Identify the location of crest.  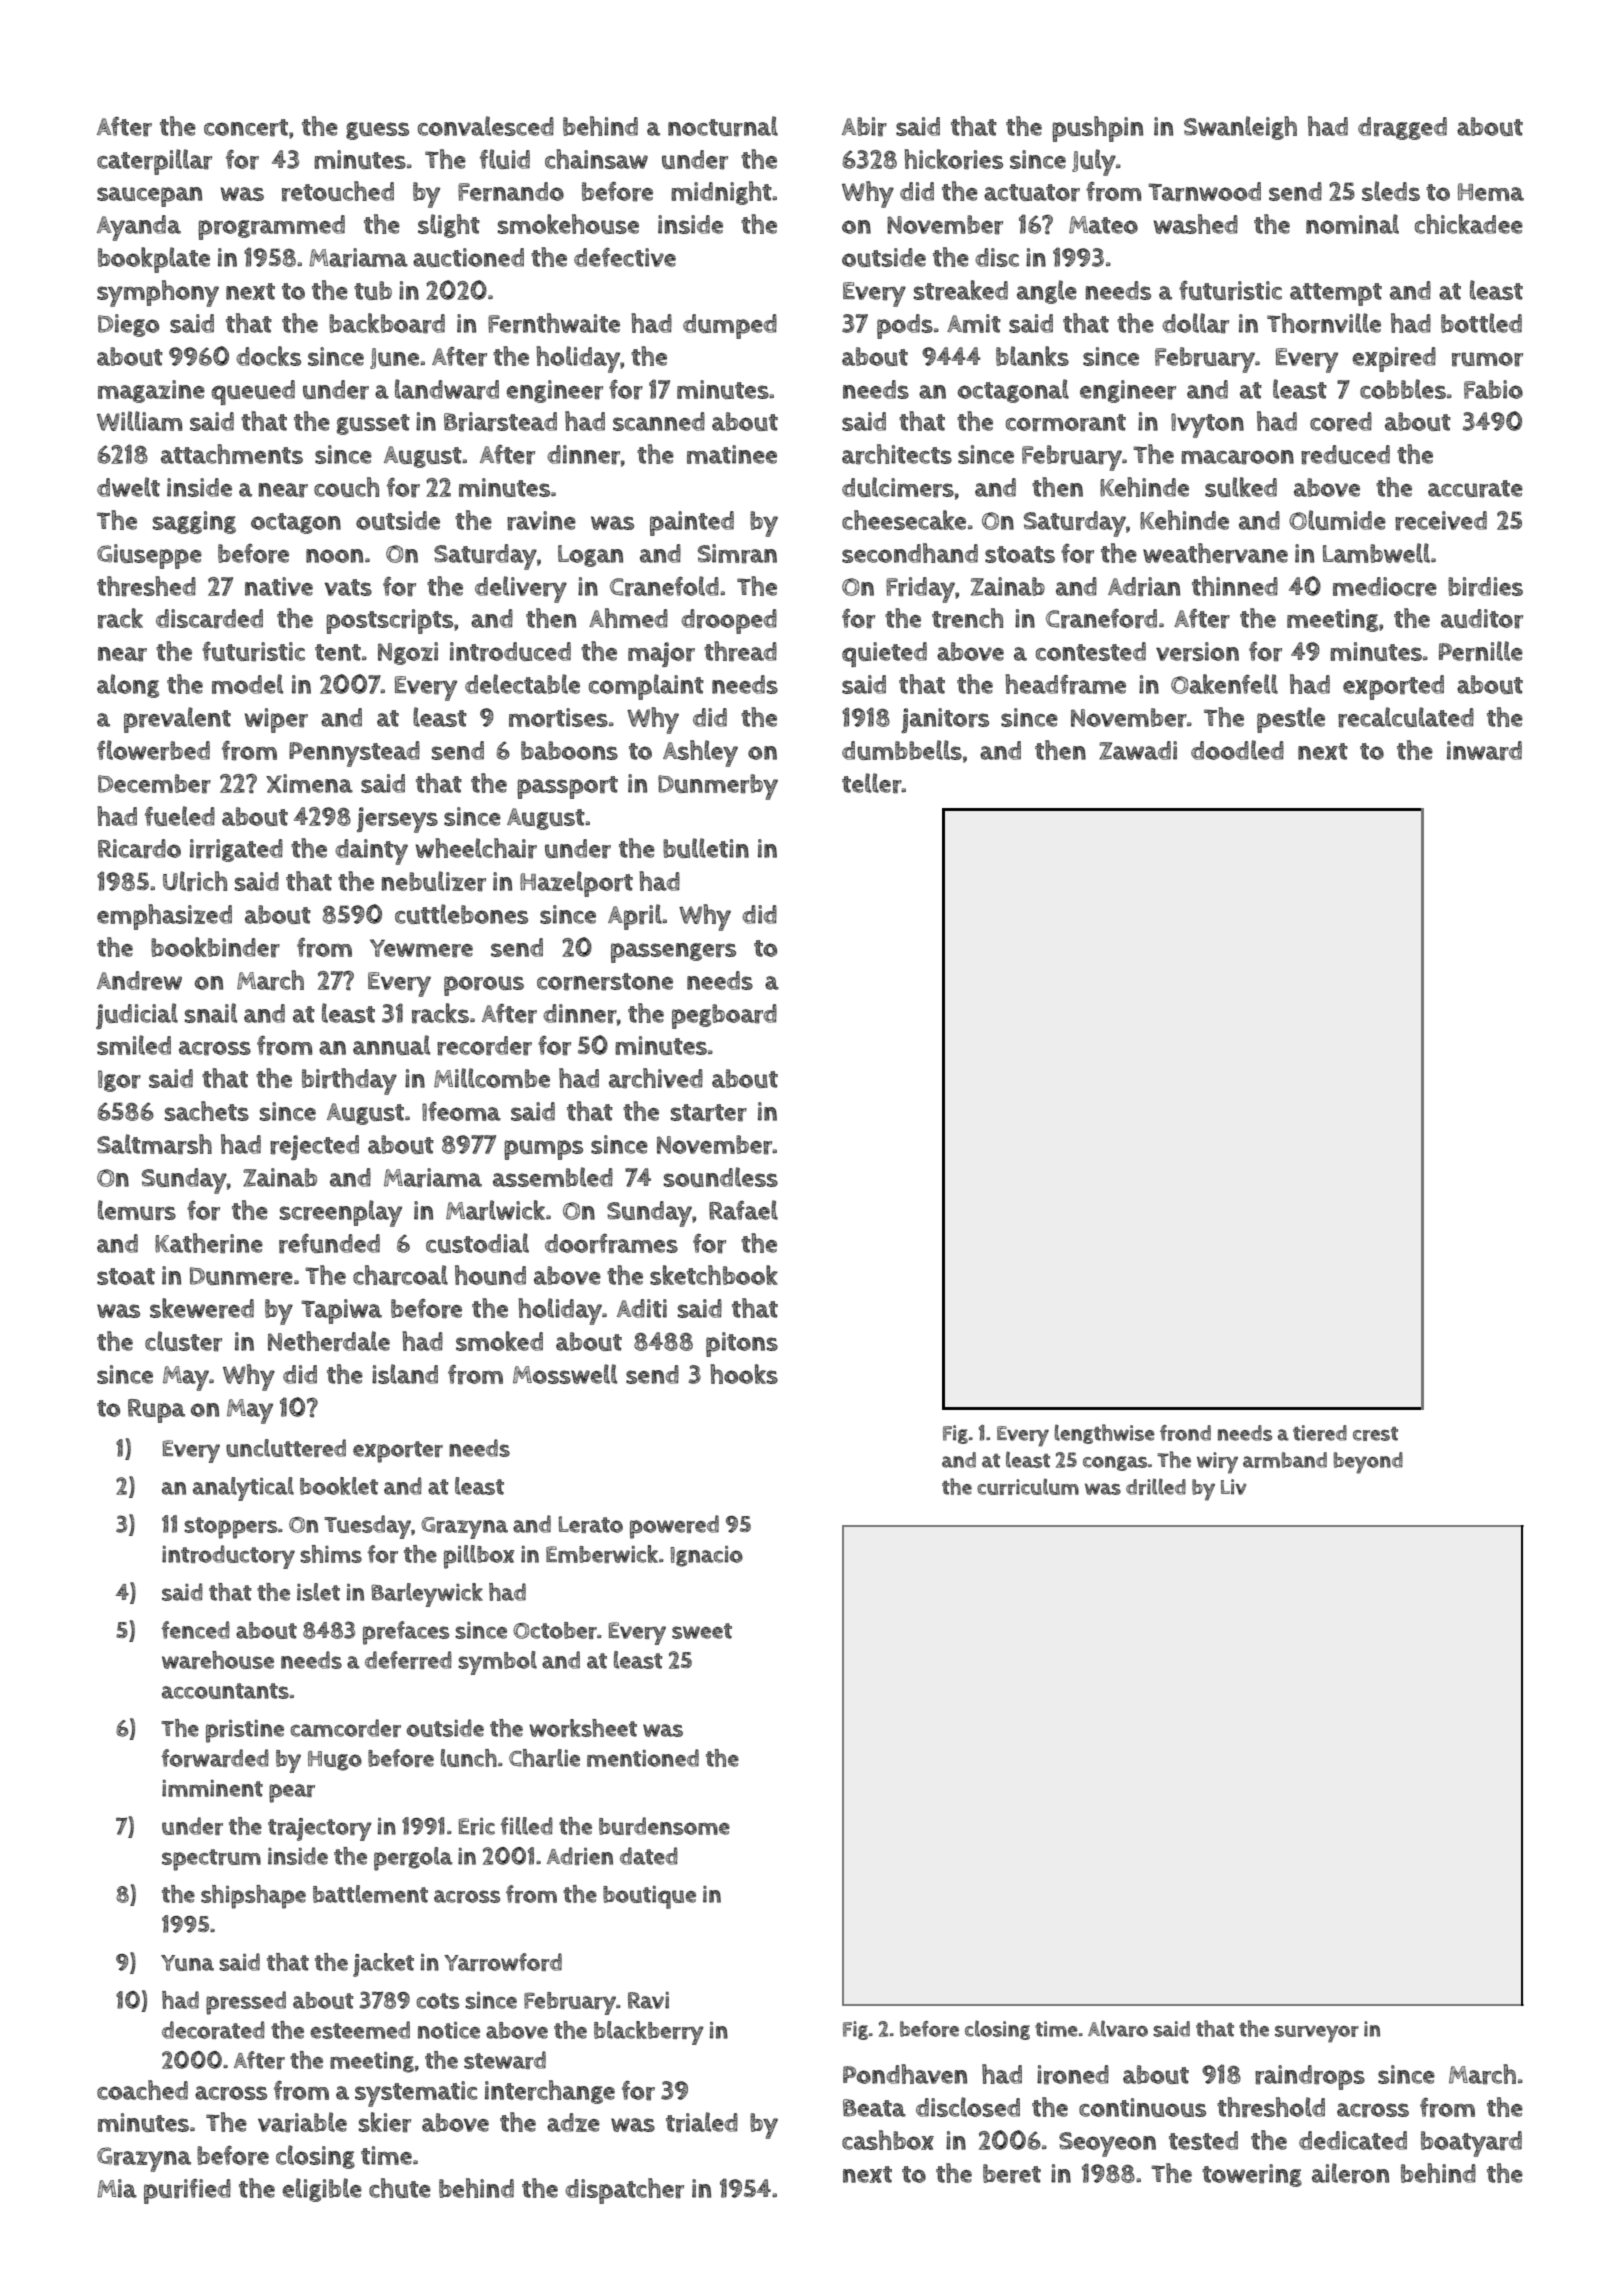
(1375, 1434).
